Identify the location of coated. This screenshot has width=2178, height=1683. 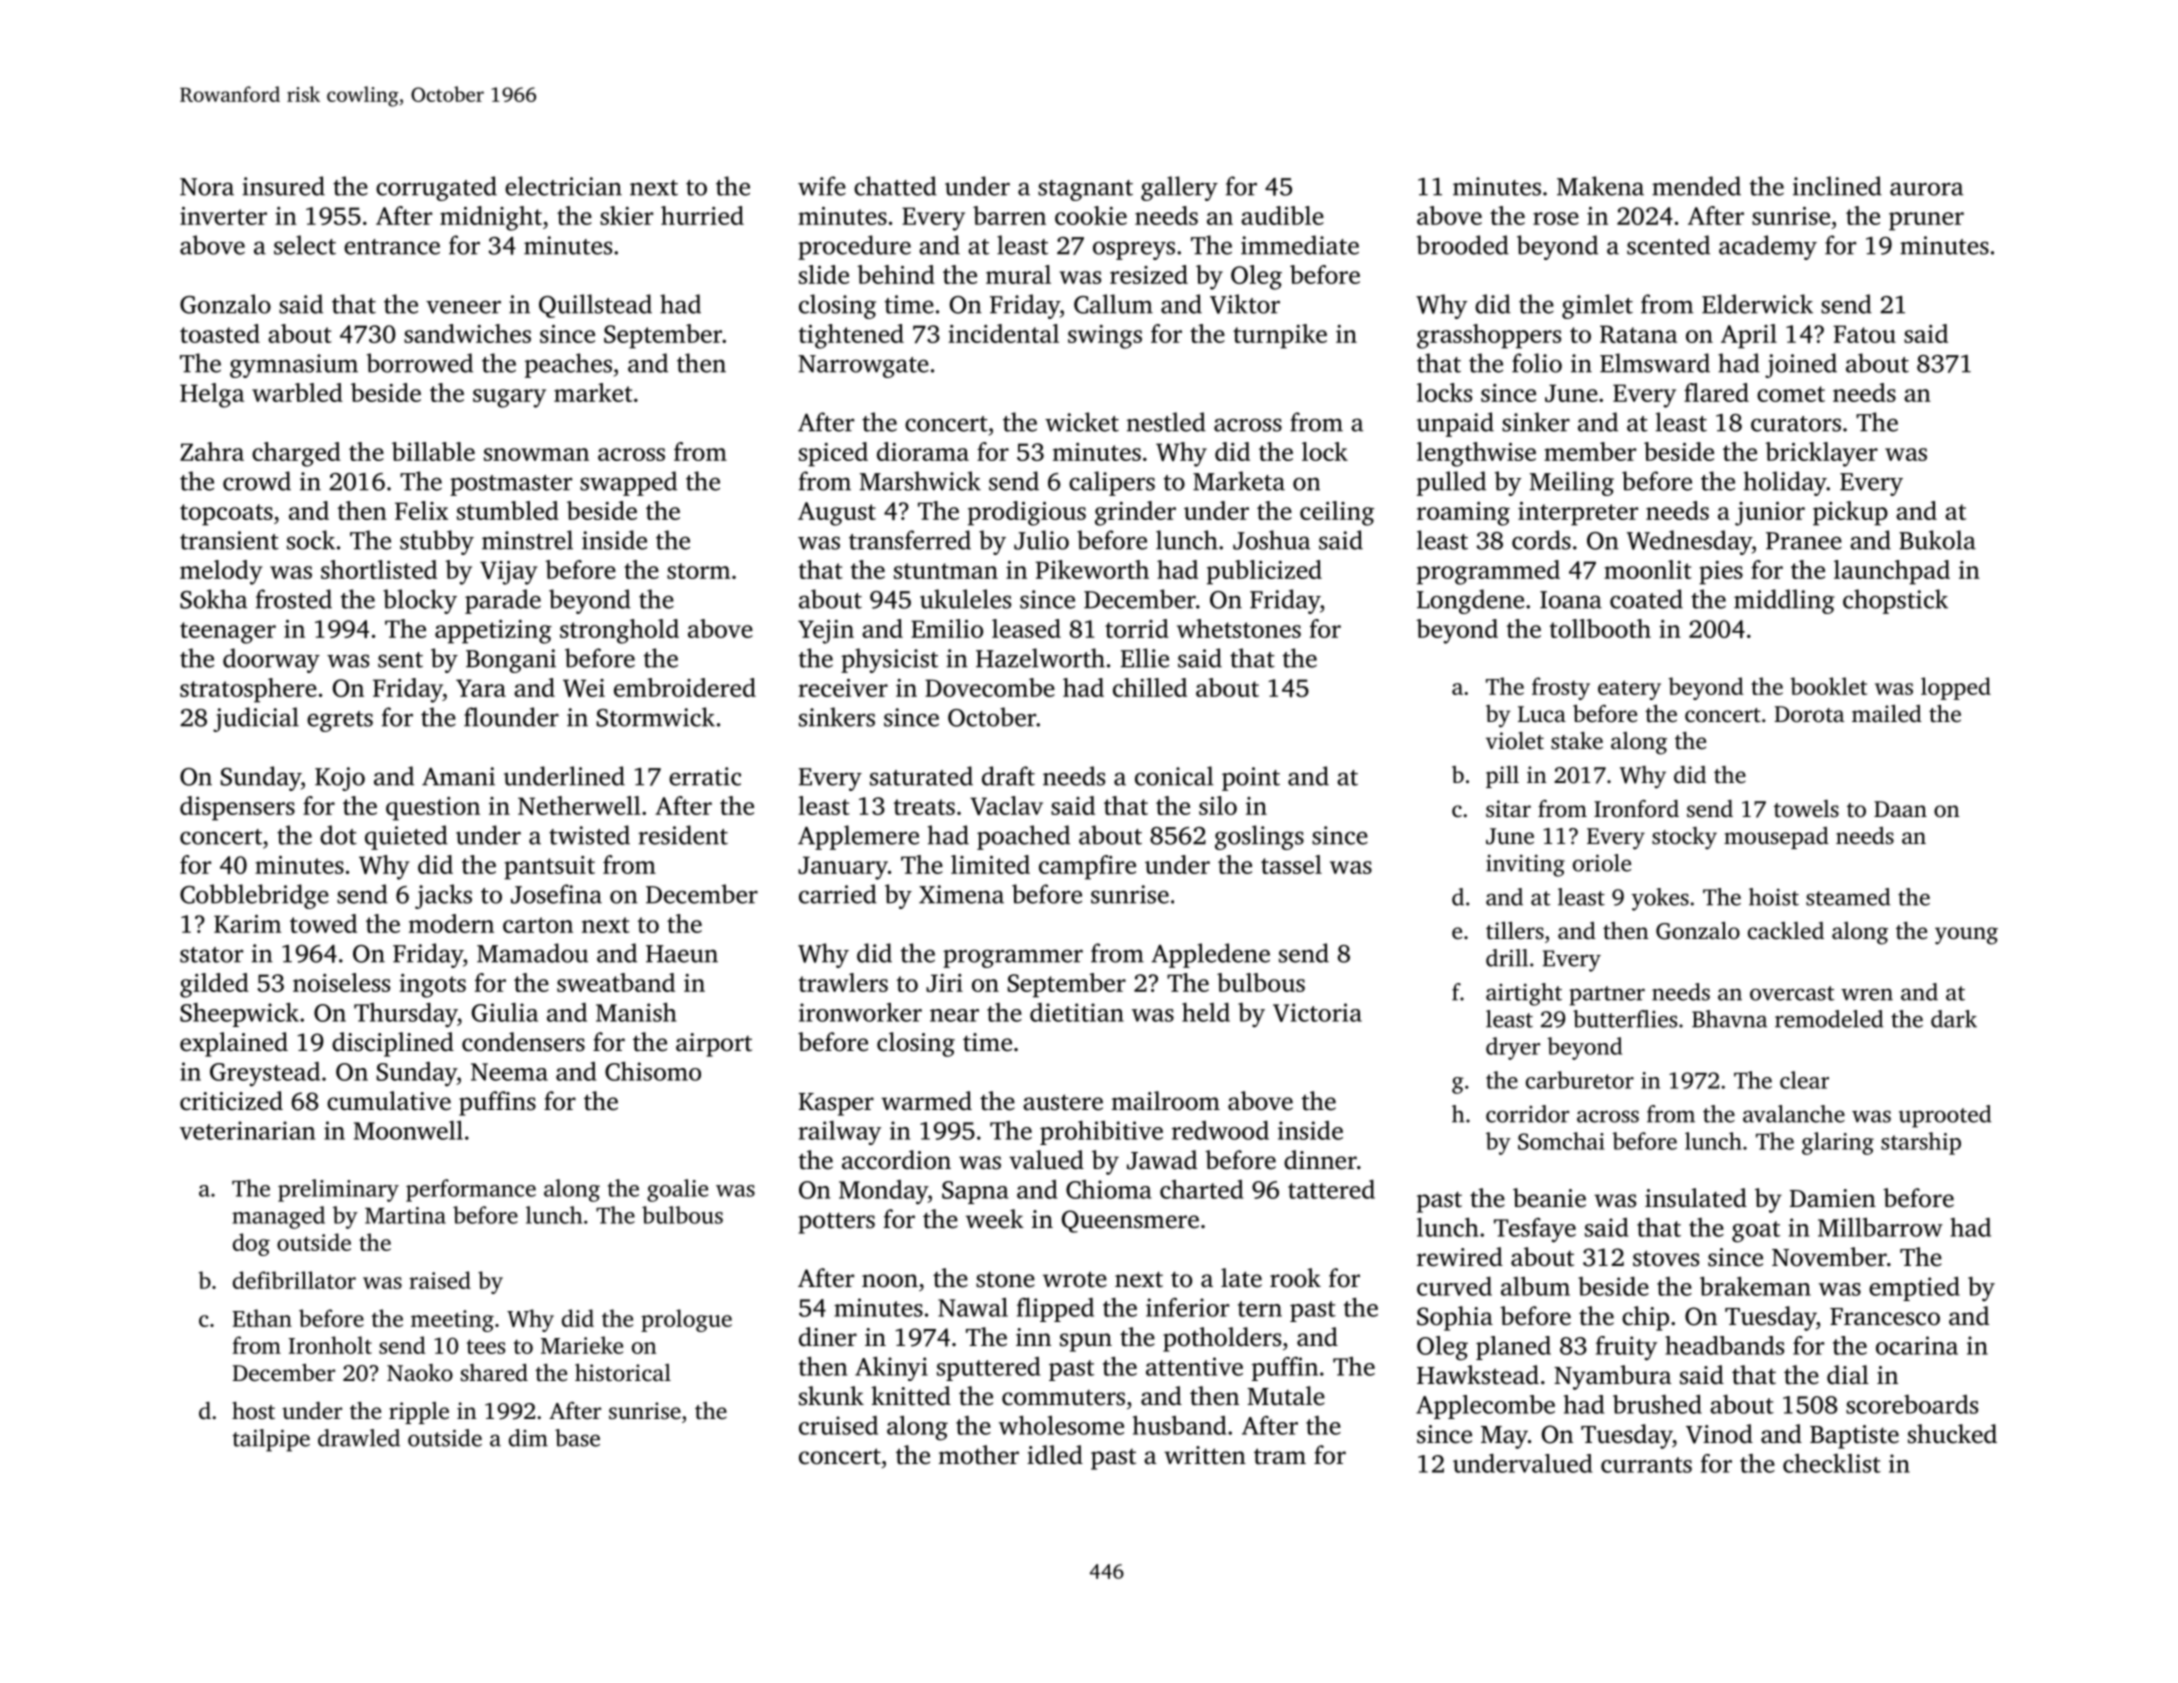
(1646, 599).
